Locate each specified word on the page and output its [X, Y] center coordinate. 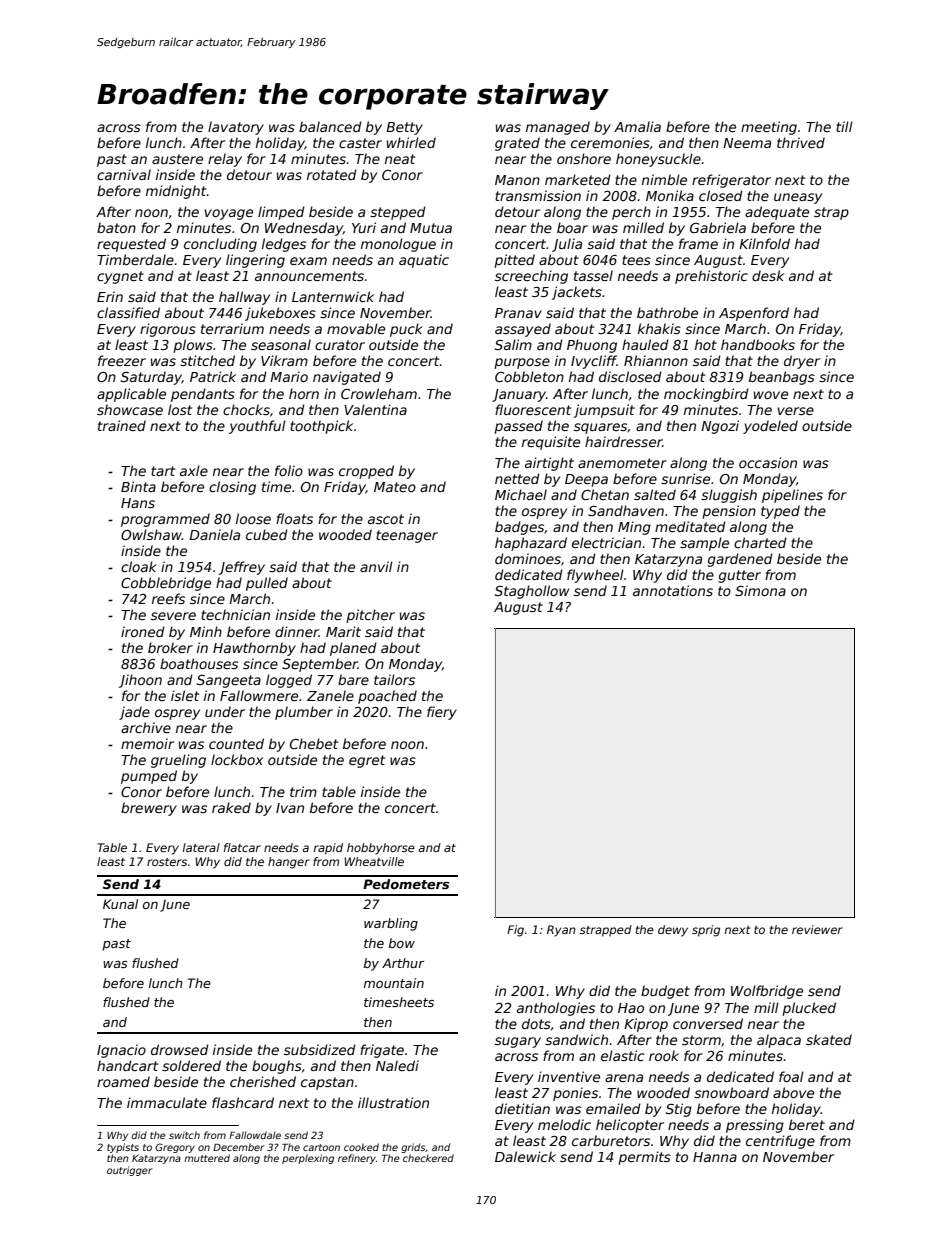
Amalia [637, 126]
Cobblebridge [166, 584]
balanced [330, 126]
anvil [376, 566]
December [239, 1147]
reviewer [817, 929]
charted [760, 542]
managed [558, 128]
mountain [394, 983]
